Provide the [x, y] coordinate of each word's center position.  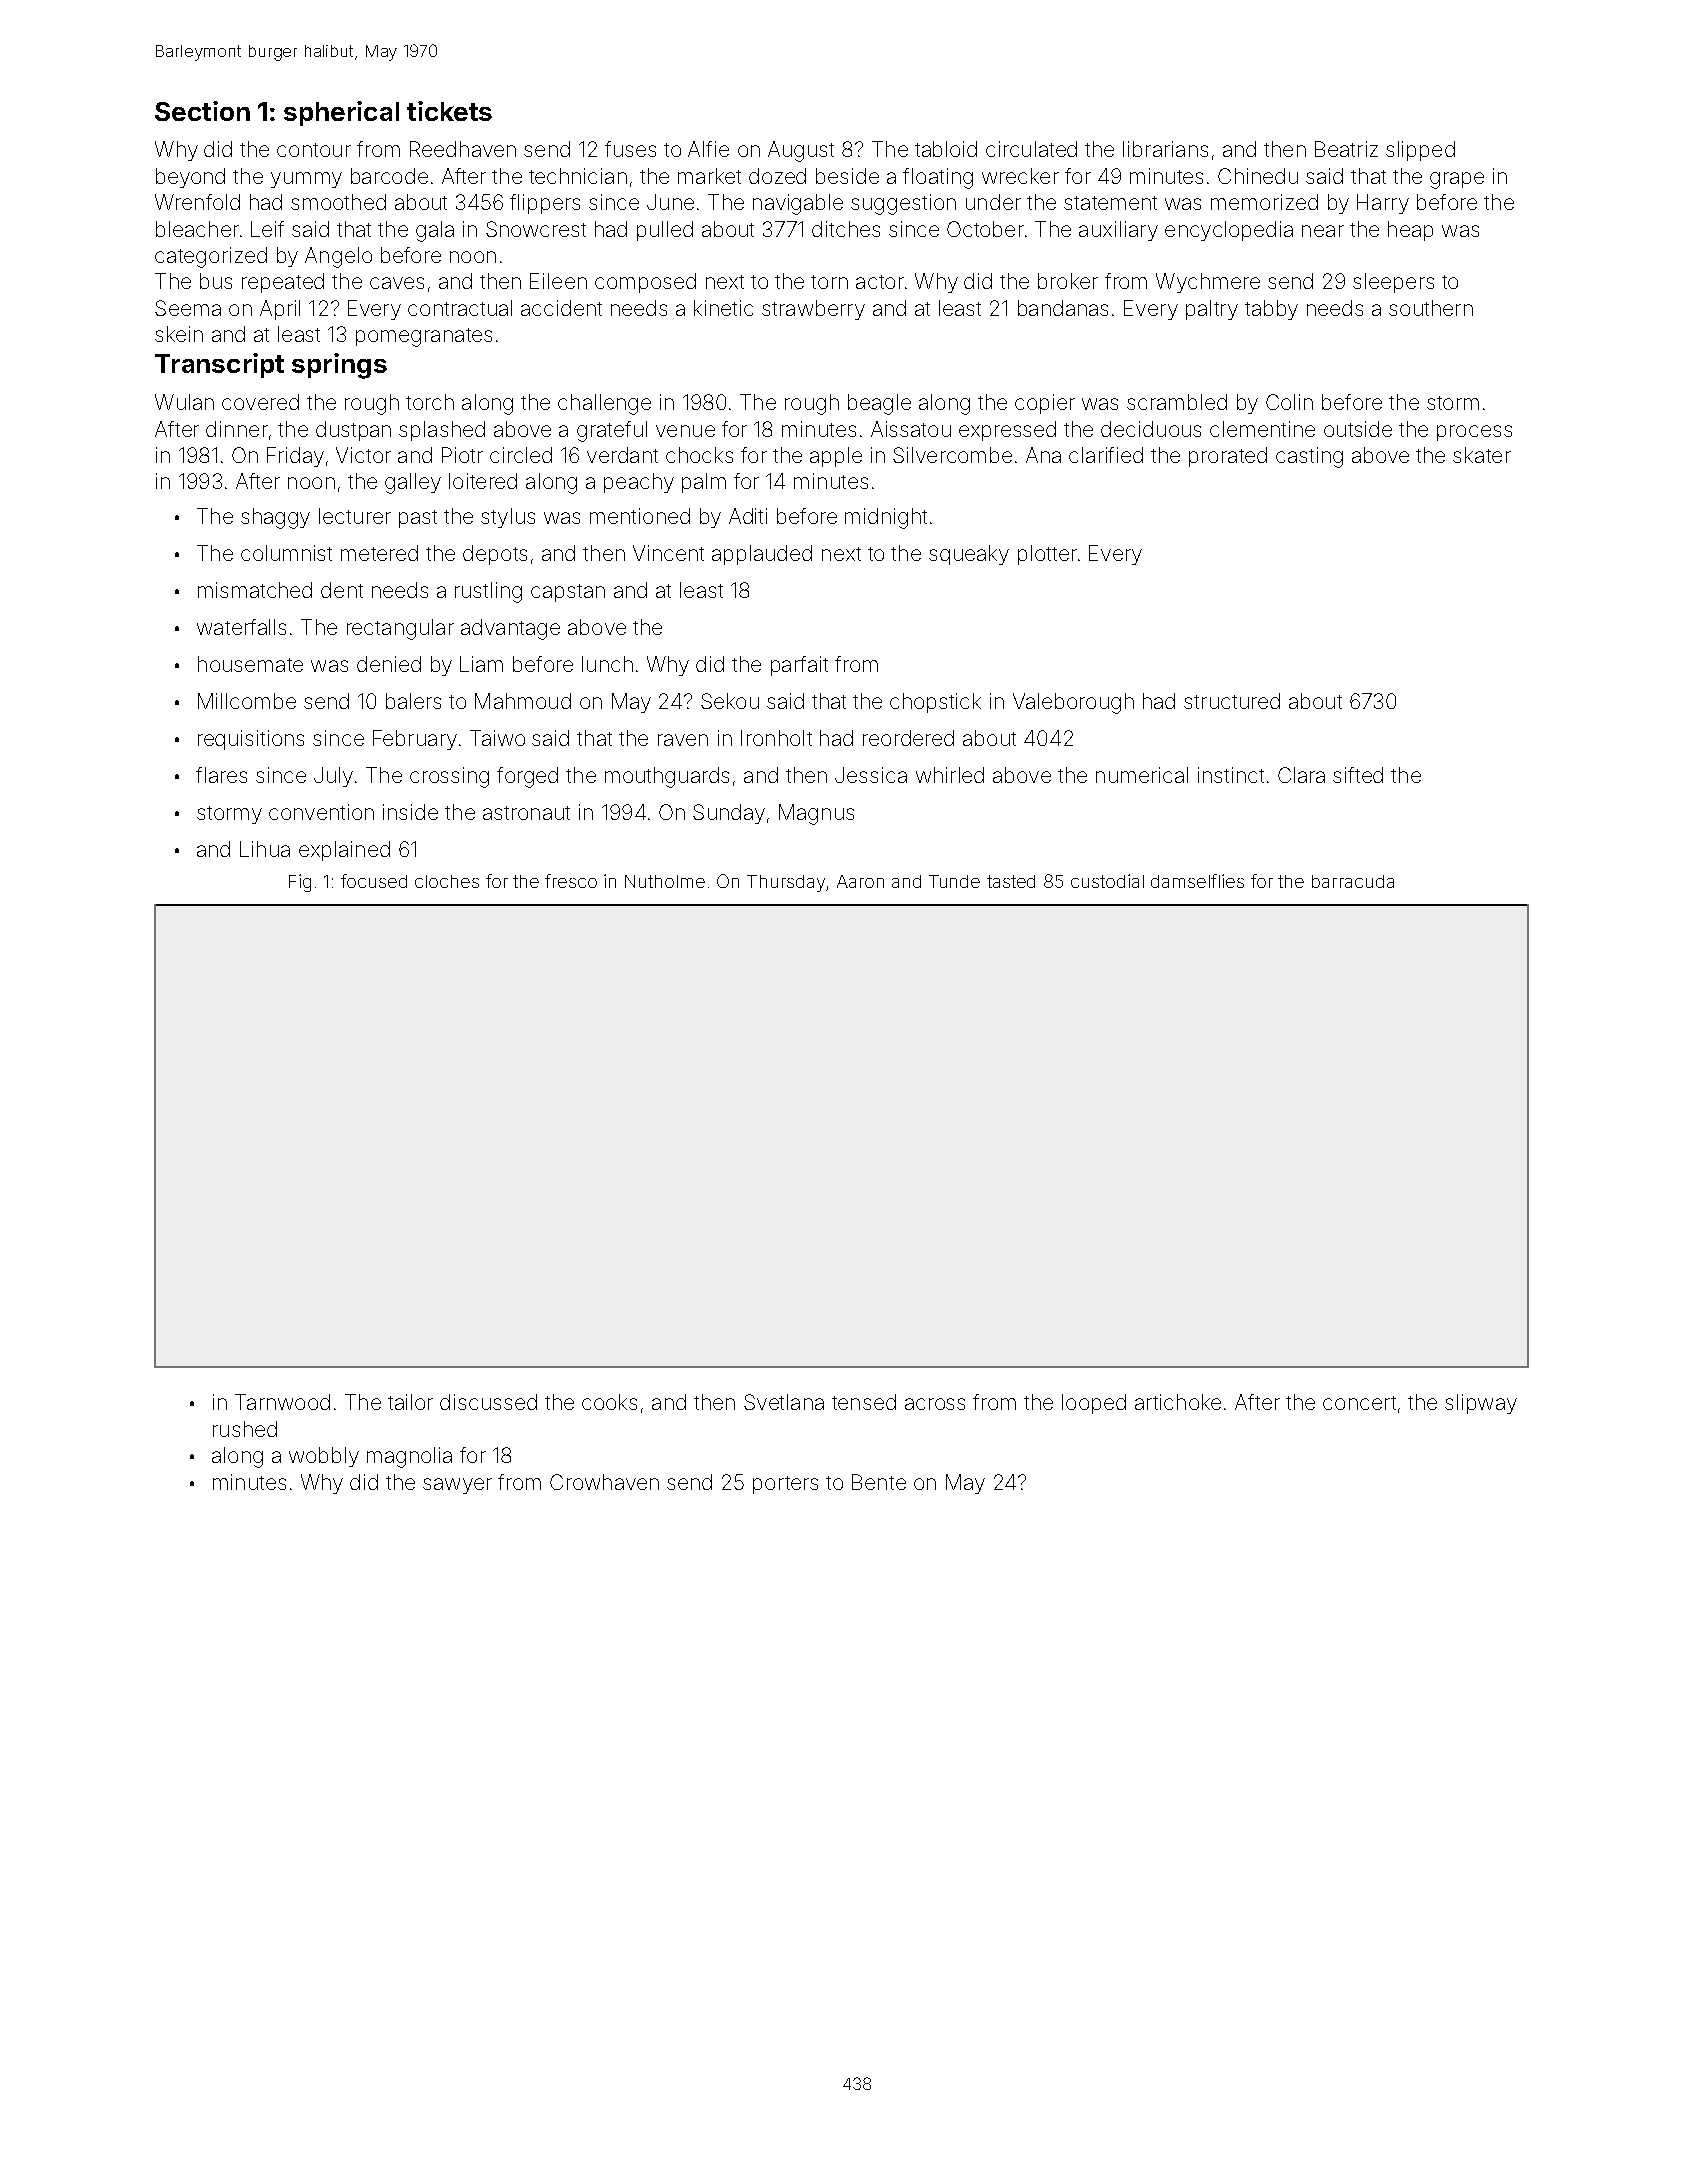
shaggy [275, 518]
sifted [1358, 775]
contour [314, 150]
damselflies [1197, 881]
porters [785, 1485]
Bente [879, 1482]
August [801, 151]
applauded [762, 555]
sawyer [457, 1486]
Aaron [860, 881]
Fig [300, 883]
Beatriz [1346, 149]
